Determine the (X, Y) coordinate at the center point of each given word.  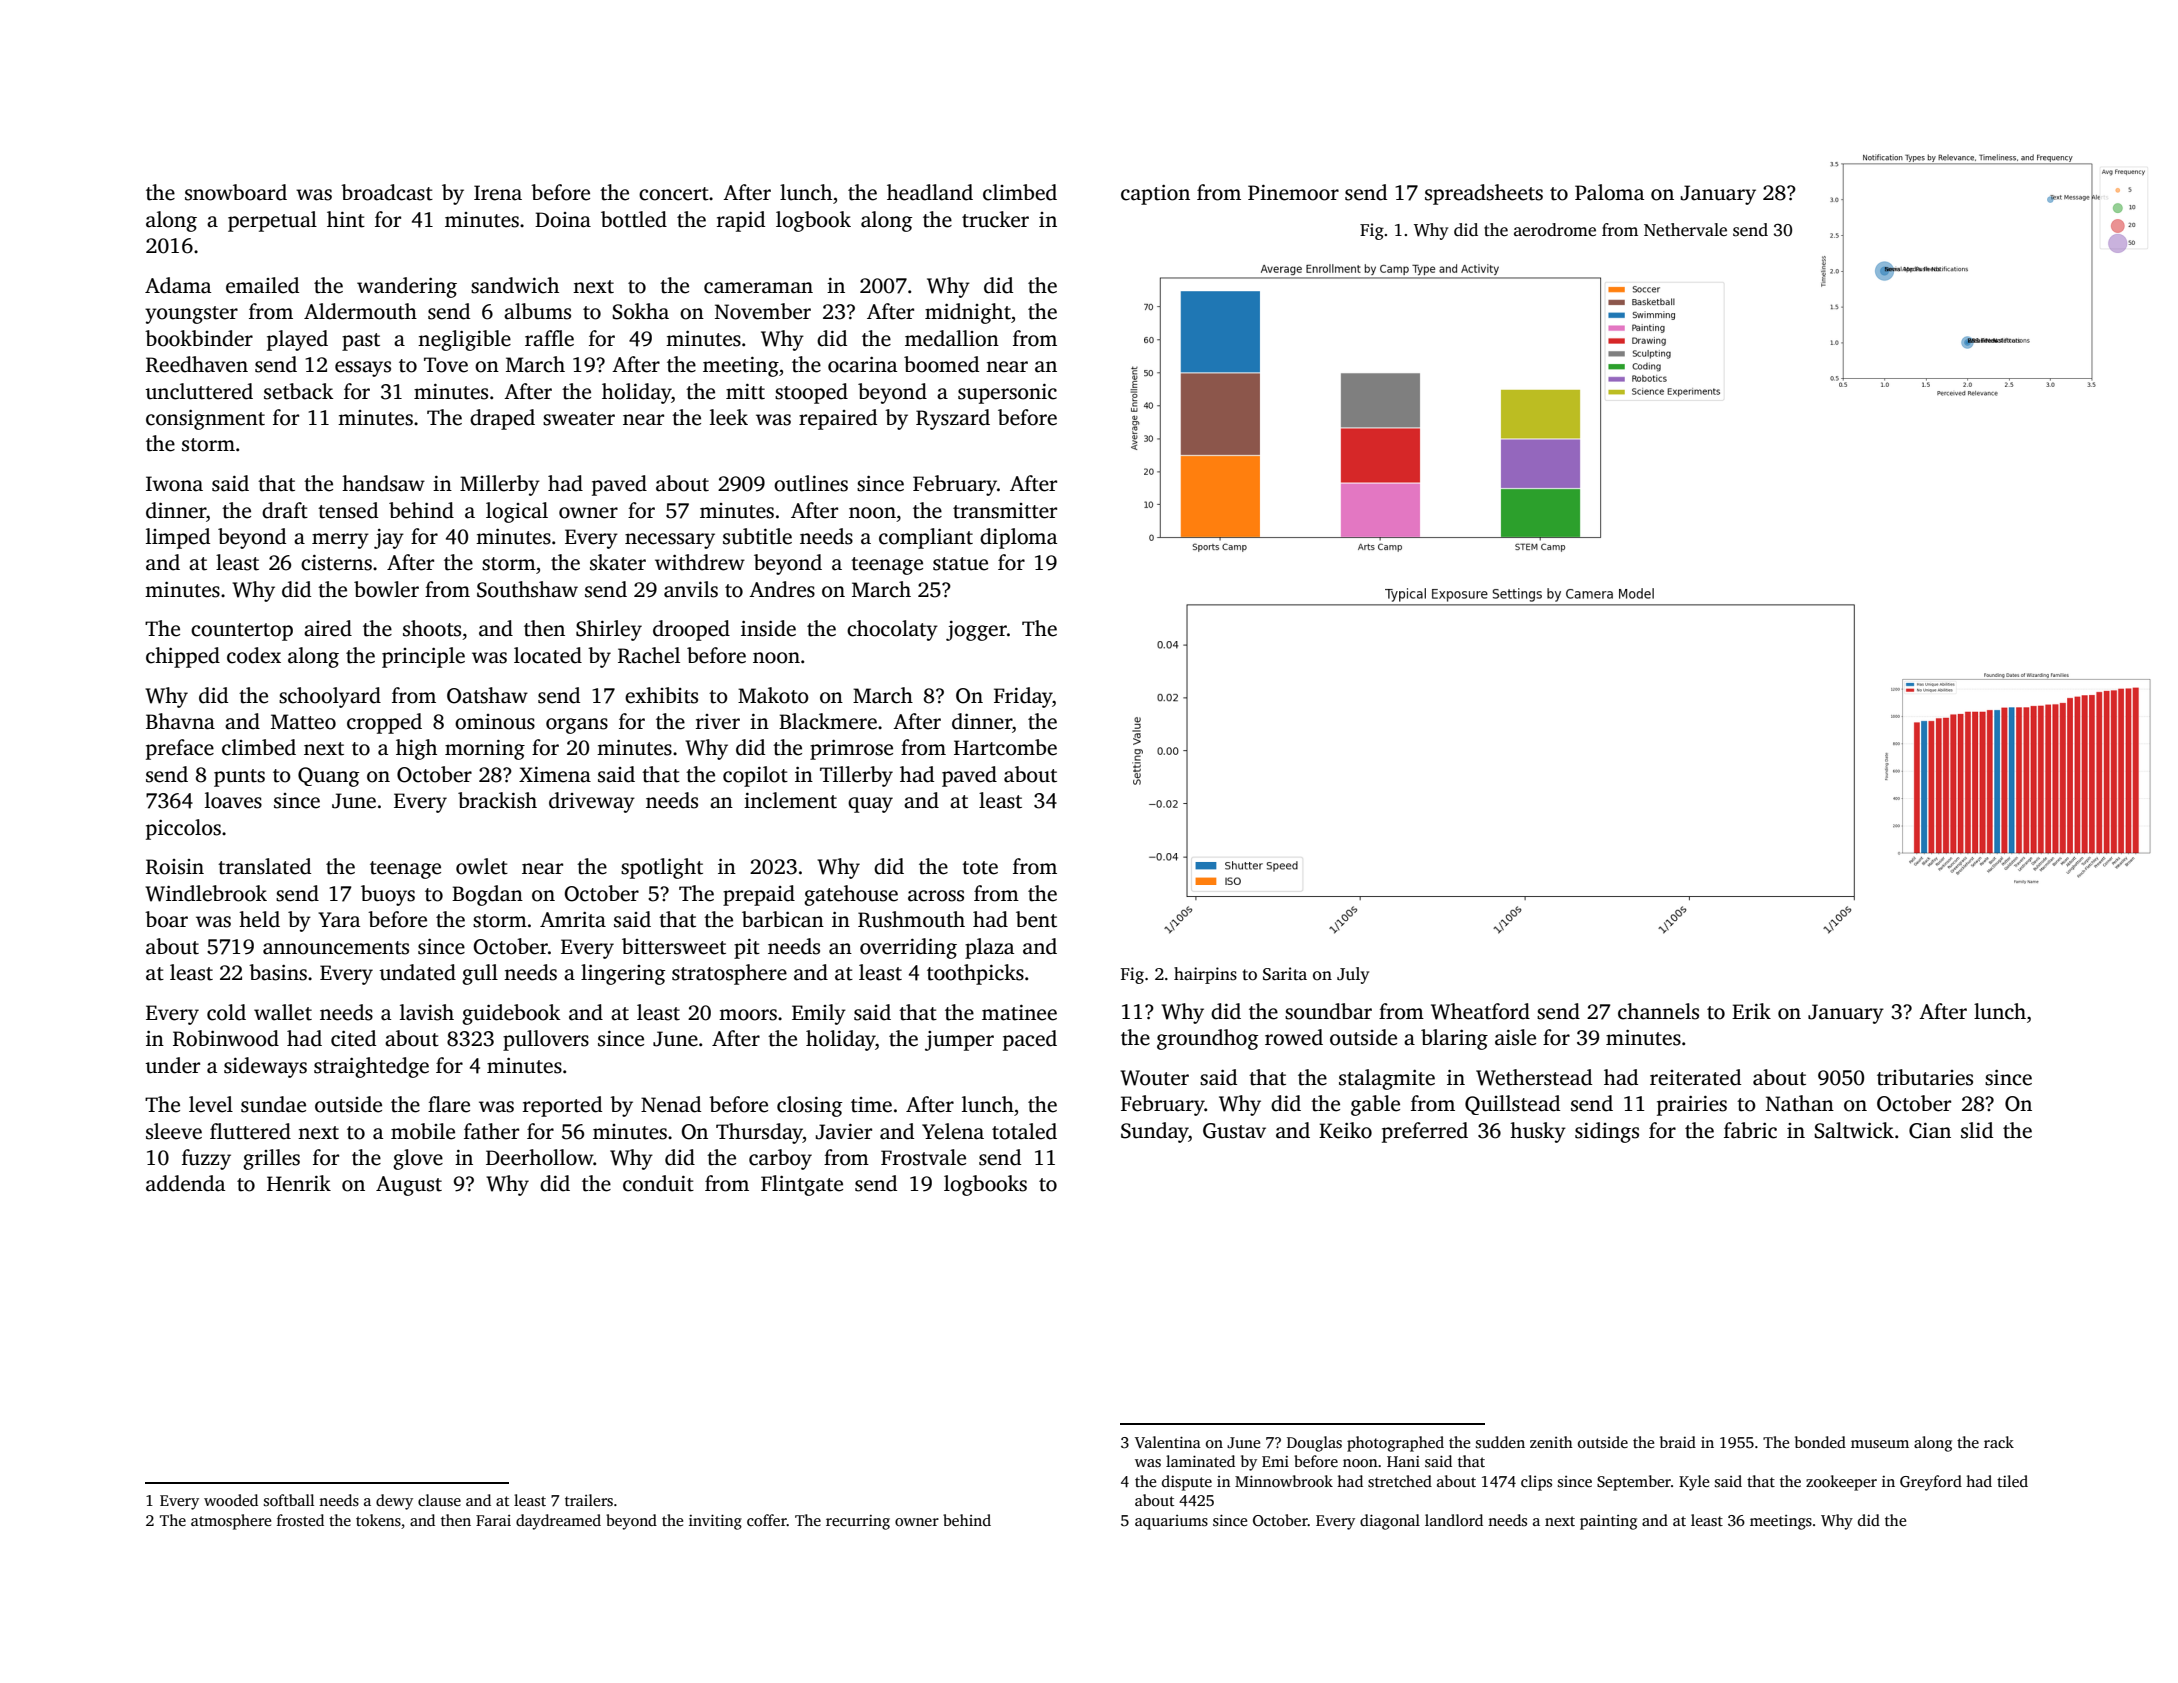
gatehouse (851, 895)
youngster (191, 315)
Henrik (299, 1183)
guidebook (511, 1014)
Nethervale (1685, 230)
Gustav (1234, 1131)
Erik (1751, 1011)
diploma (1018, 538)
